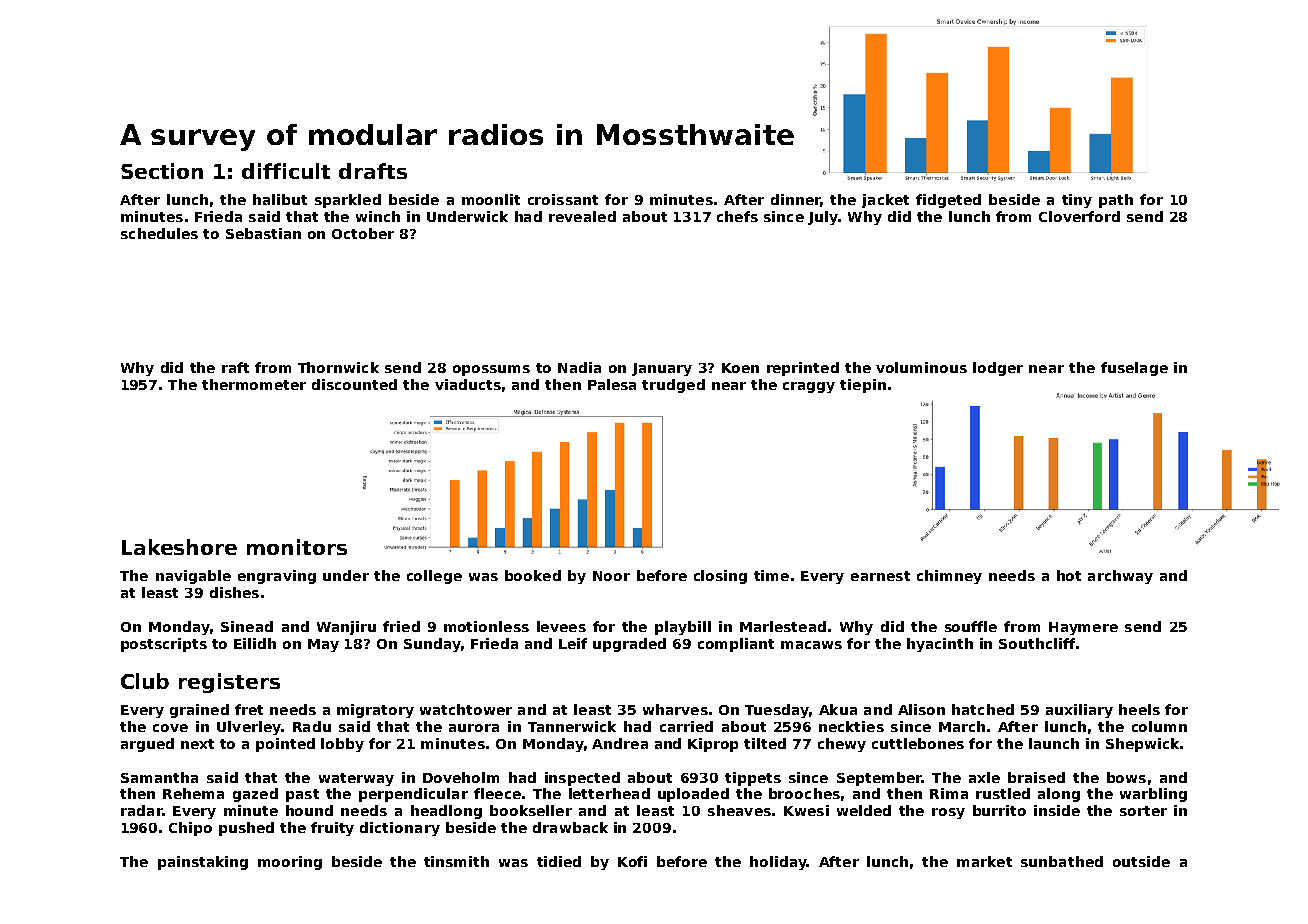 This page has height=924, width=1308. What do you see at coordinates (582, 779) in the page?
I see `inspected` at bounding box center [582, 779].
